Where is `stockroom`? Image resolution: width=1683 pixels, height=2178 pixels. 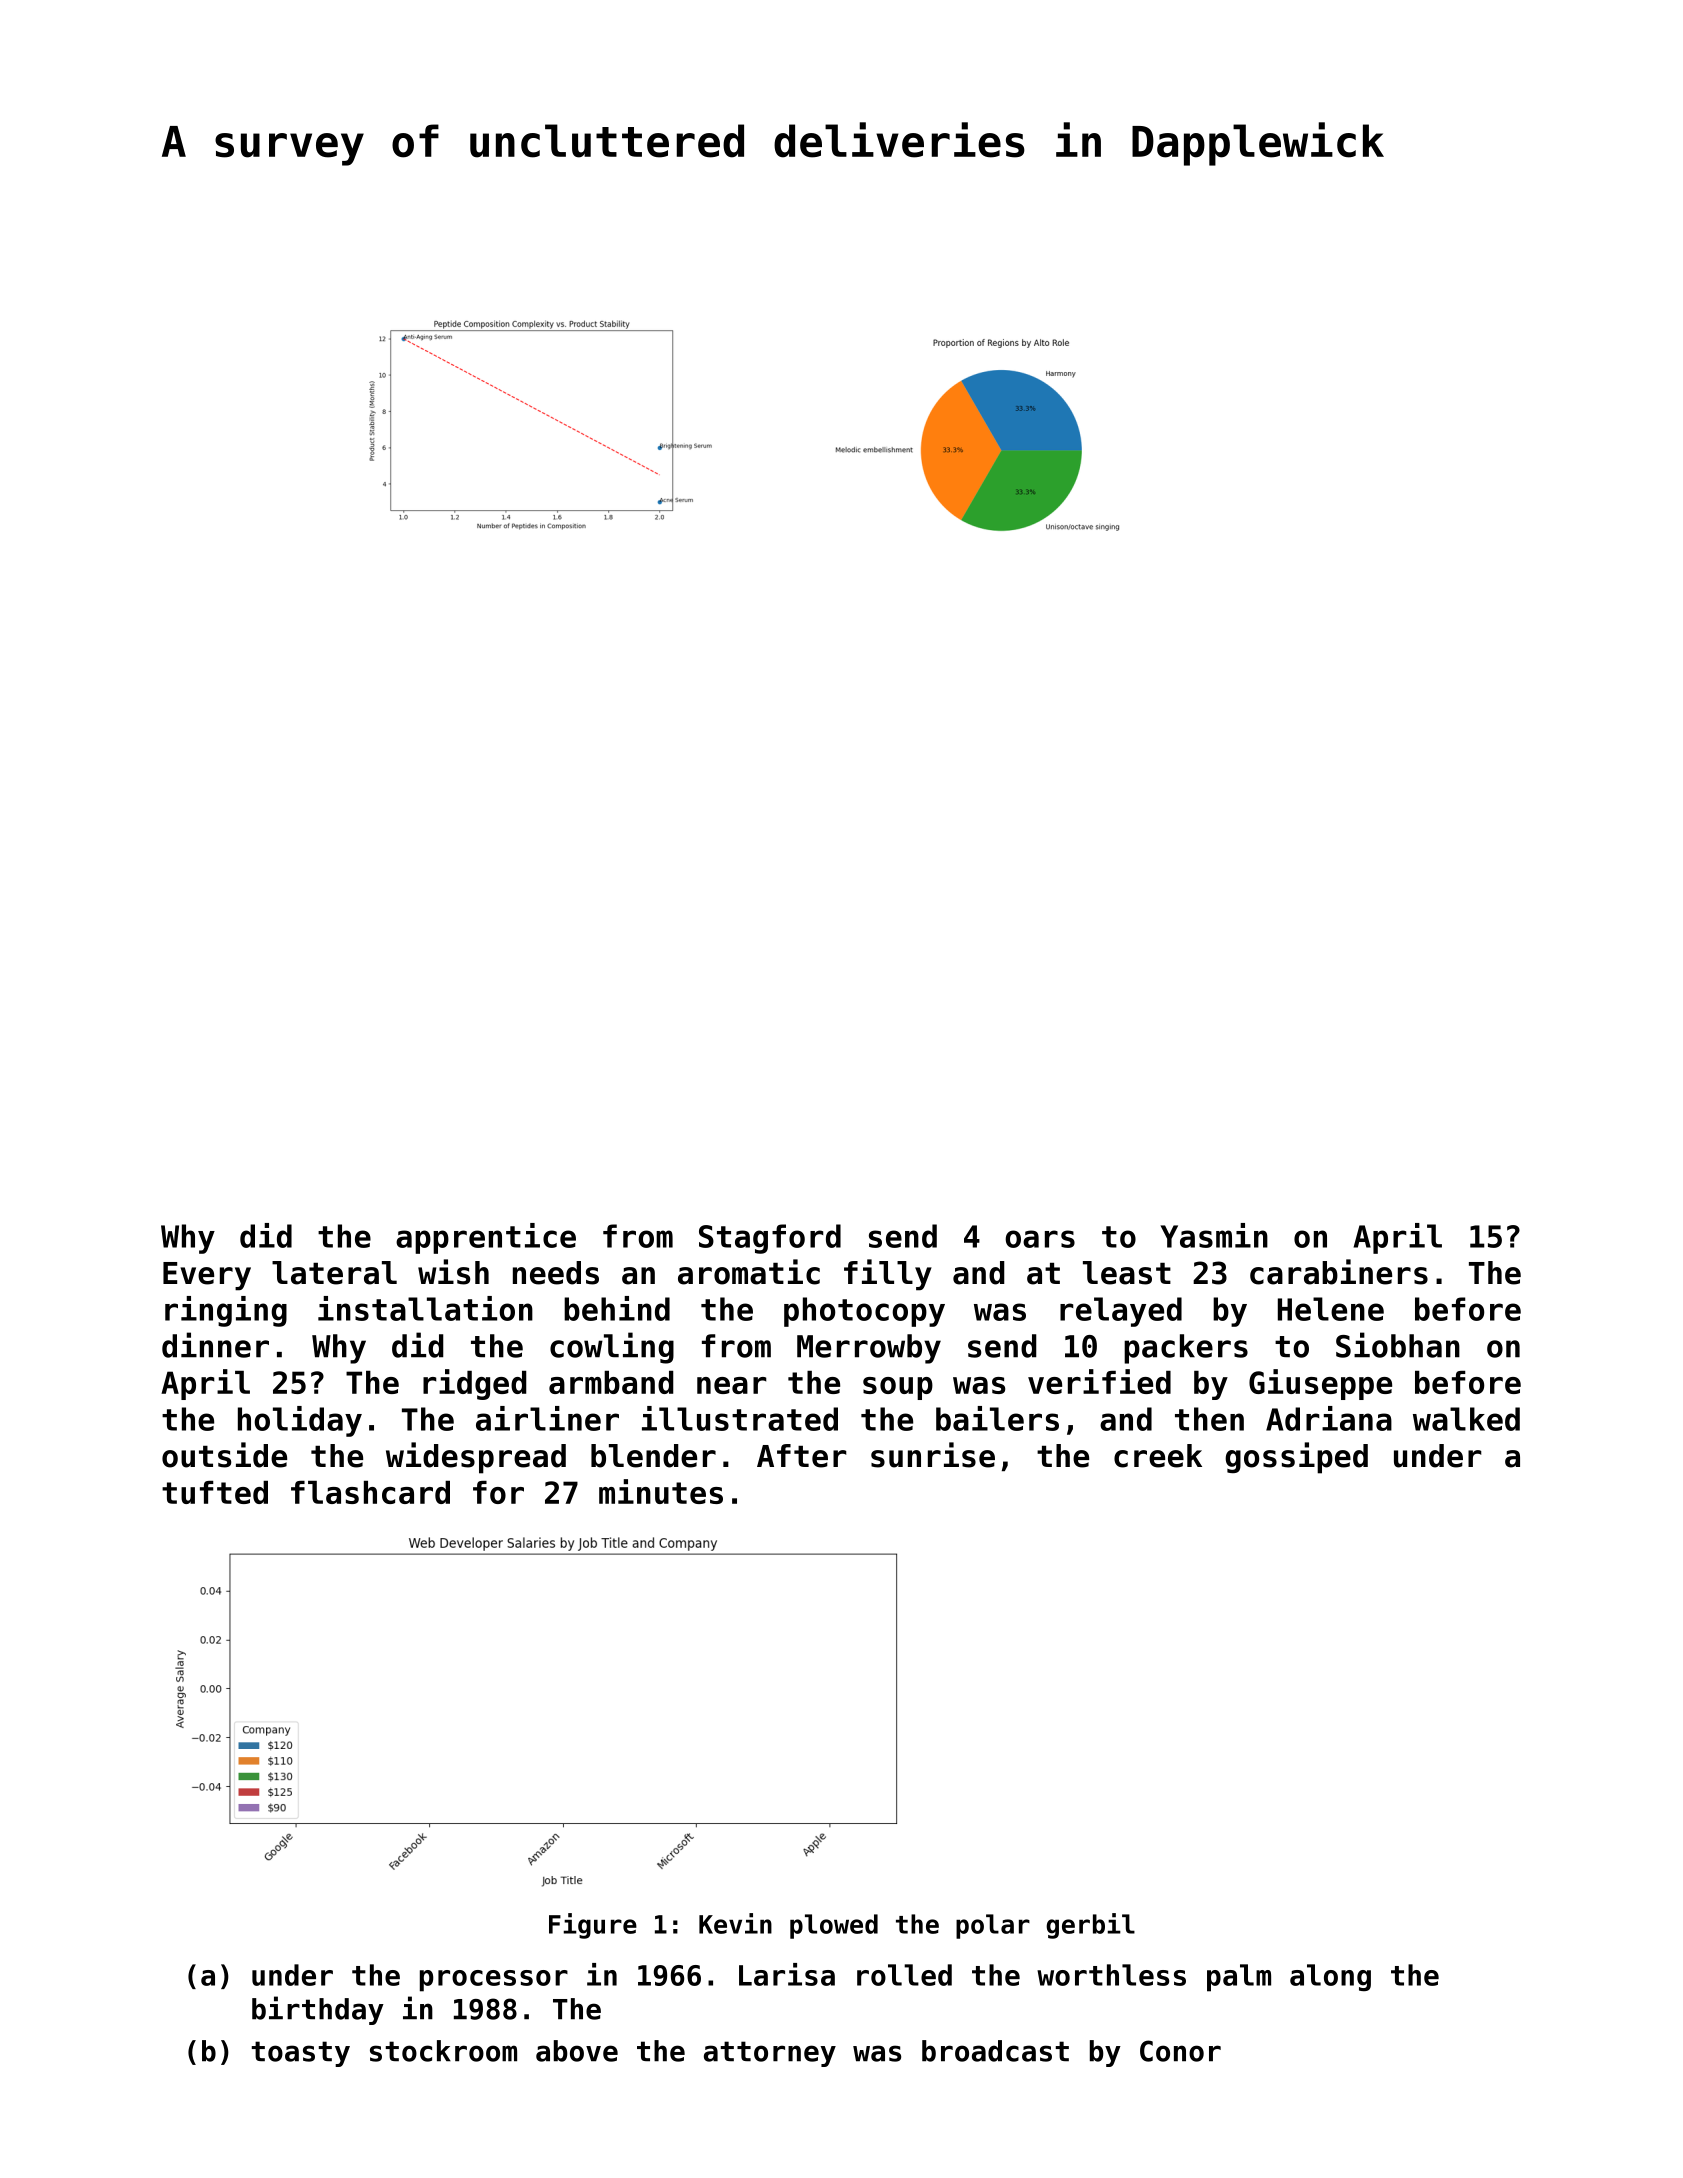
stockroom is located at coordinates (443, 2051).
